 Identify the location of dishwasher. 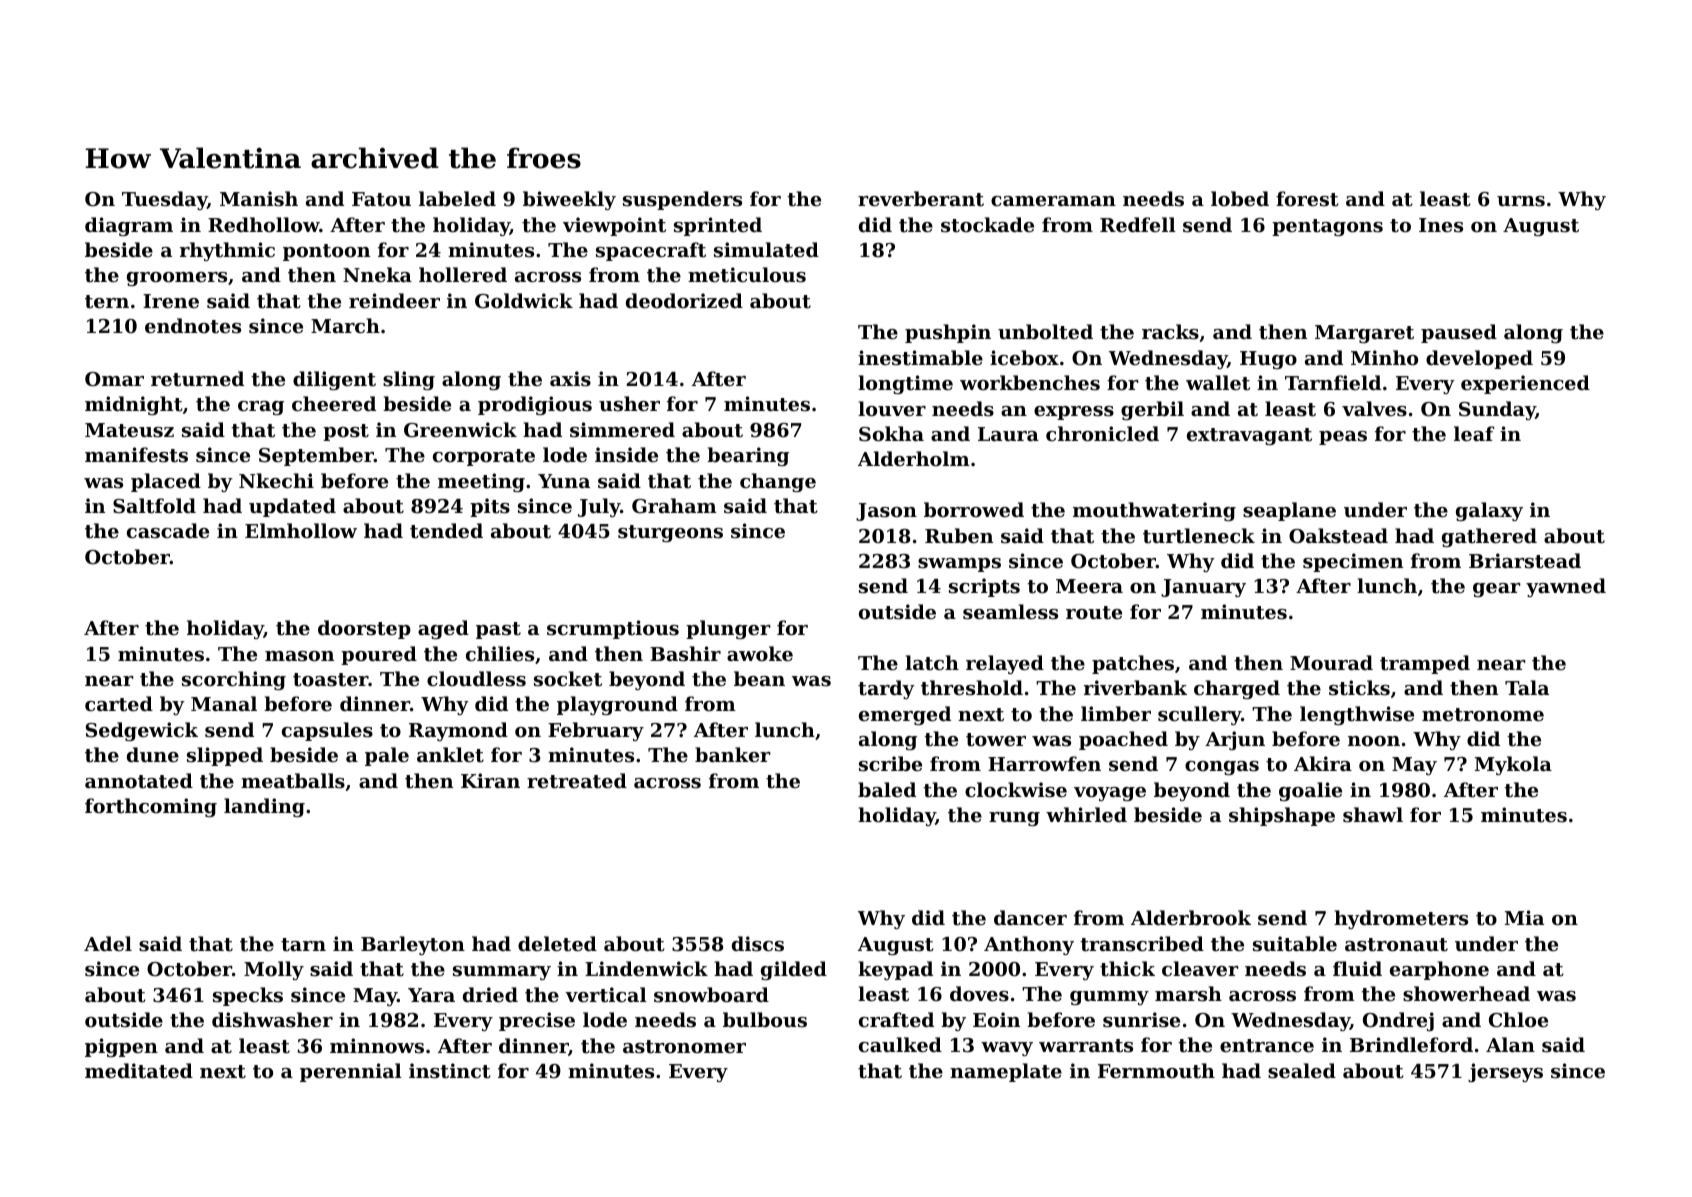
(272, 1020).
